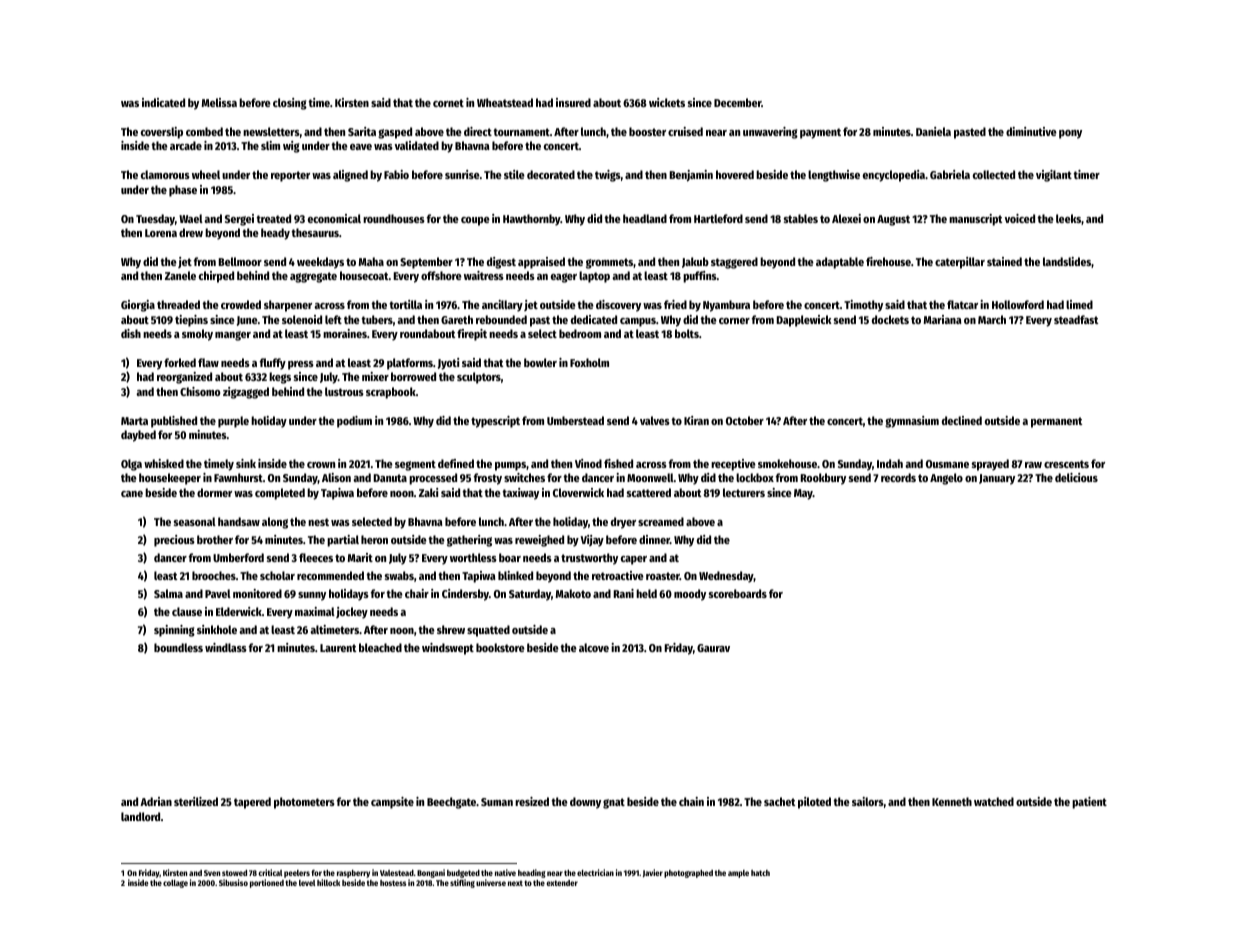 This screenshot has height=952, width=1233. What do you see at coordinates (589, 362) in the screenshot?
I see `Foxholm` at bounding box center [589, 362].
